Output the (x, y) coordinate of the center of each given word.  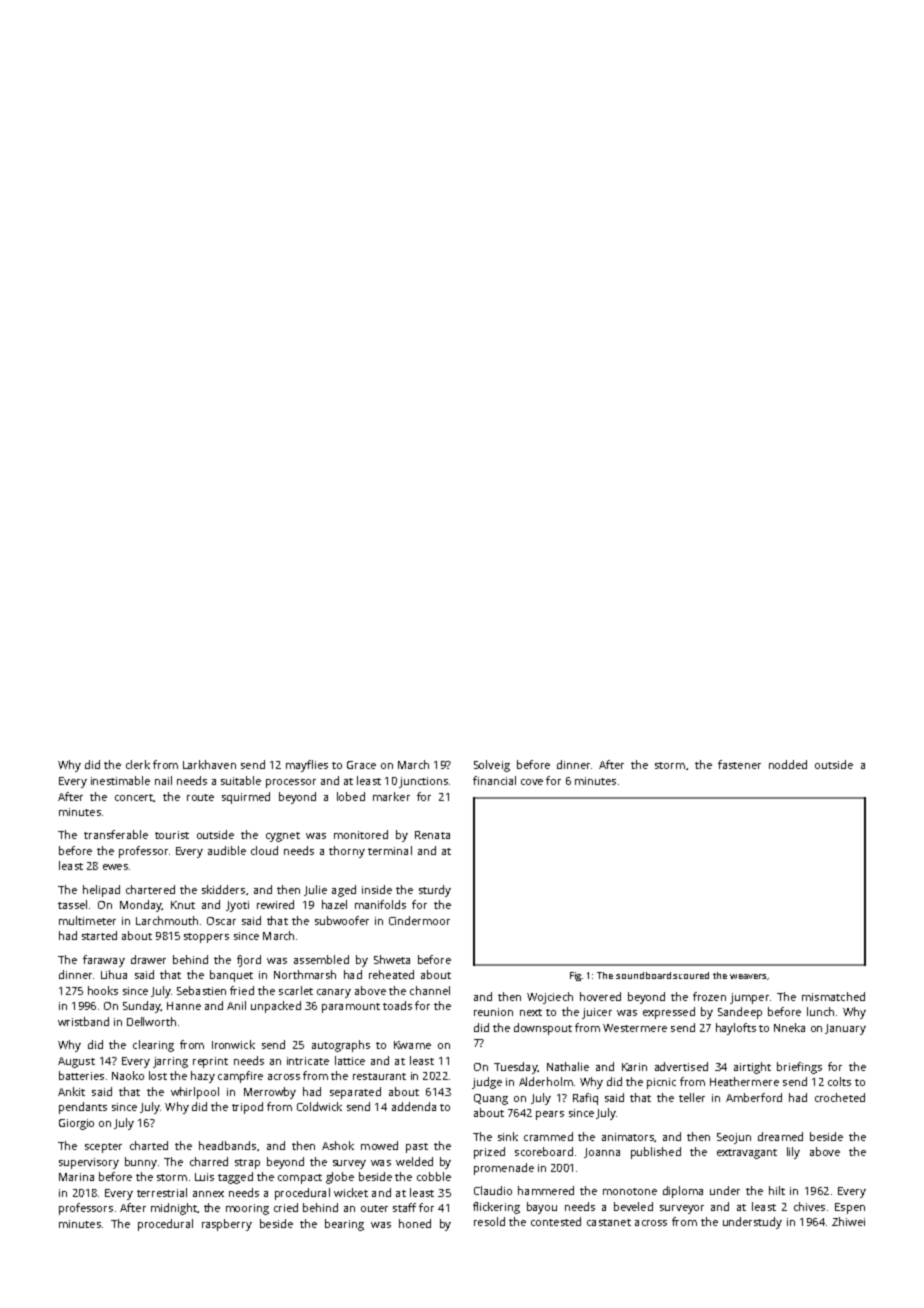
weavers (748, 976)
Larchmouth (167, 920)
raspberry (227, 1225)
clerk (138, 764)
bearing (344, 1225)
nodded (788, 764)
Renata (432, 835)
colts (839, 1081)
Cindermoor (419, 920)
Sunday (142, 1007)
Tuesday (515, 1068)
